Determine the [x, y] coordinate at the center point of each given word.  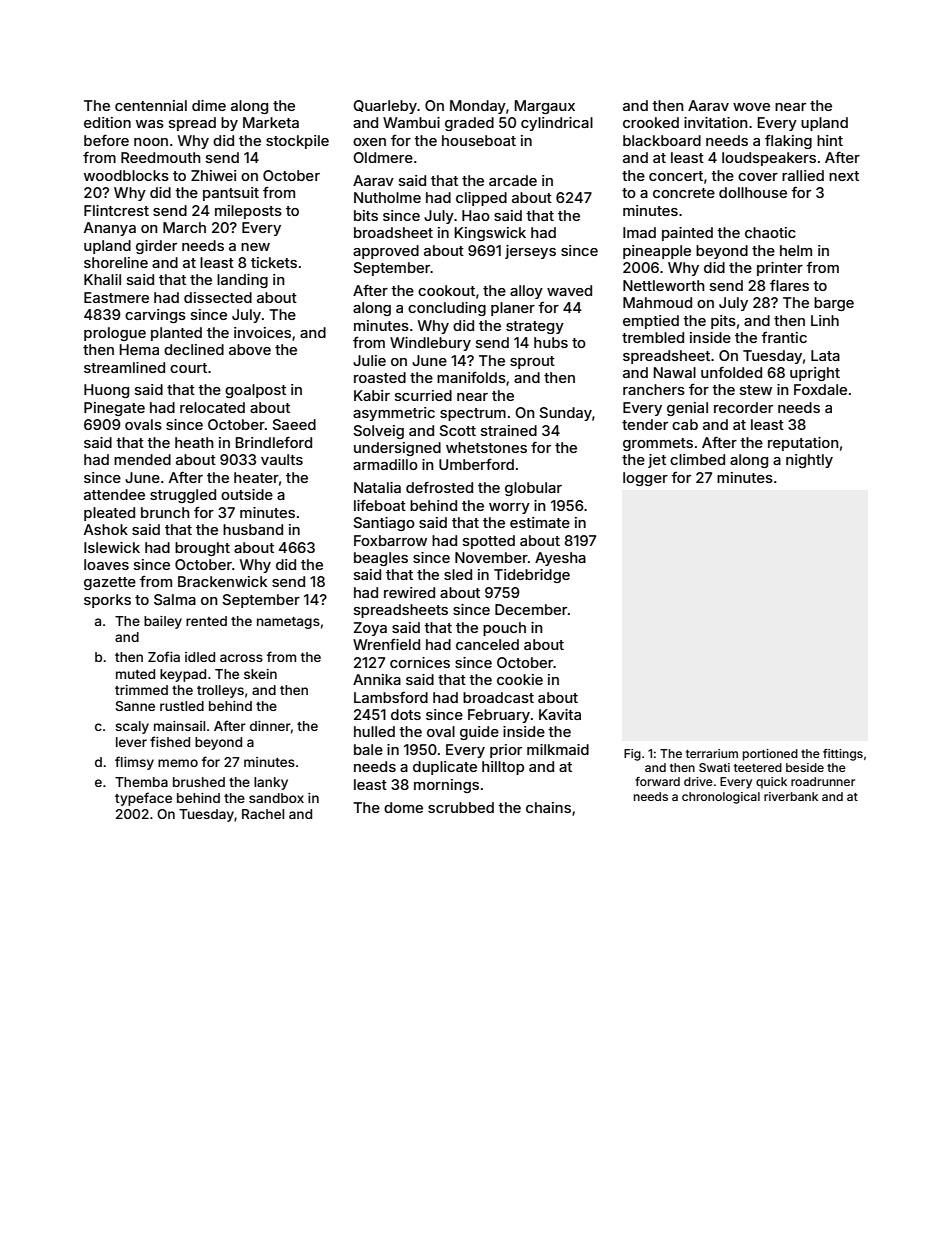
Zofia [164, 656]
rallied [803, 175]
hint [830, 140]
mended [142, 459]
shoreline [116, 262]
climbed [697, 459]
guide [479, 733]
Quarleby [385, 107]
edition [107, 122]
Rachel [263, 814]
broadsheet [393, 232]
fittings [843, 755]
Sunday [565, 414]
